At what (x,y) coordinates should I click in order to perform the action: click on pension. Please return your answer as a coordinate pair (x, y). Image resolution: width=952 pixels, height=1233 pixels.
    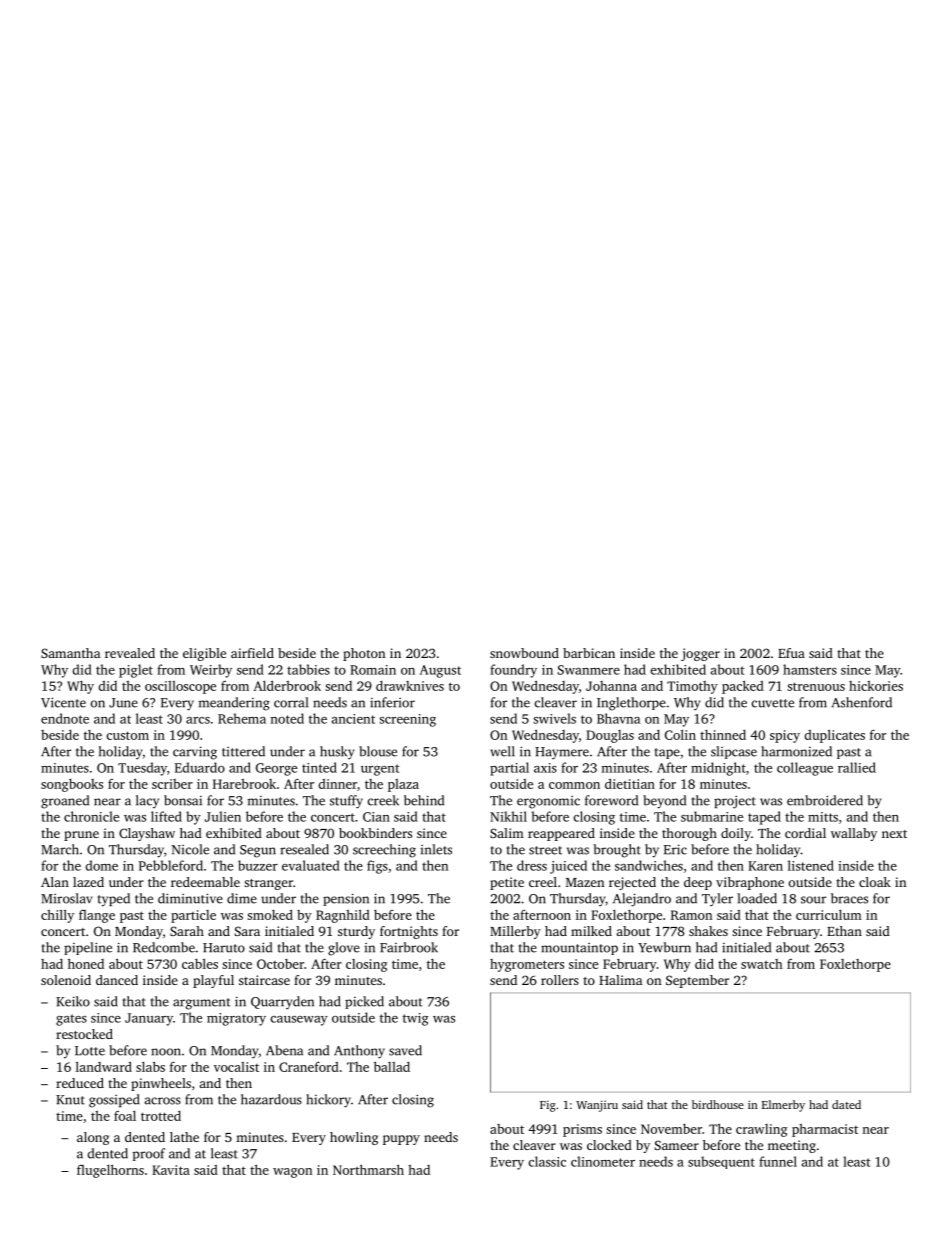
    Looking at the image, I should click on (346, 899).
